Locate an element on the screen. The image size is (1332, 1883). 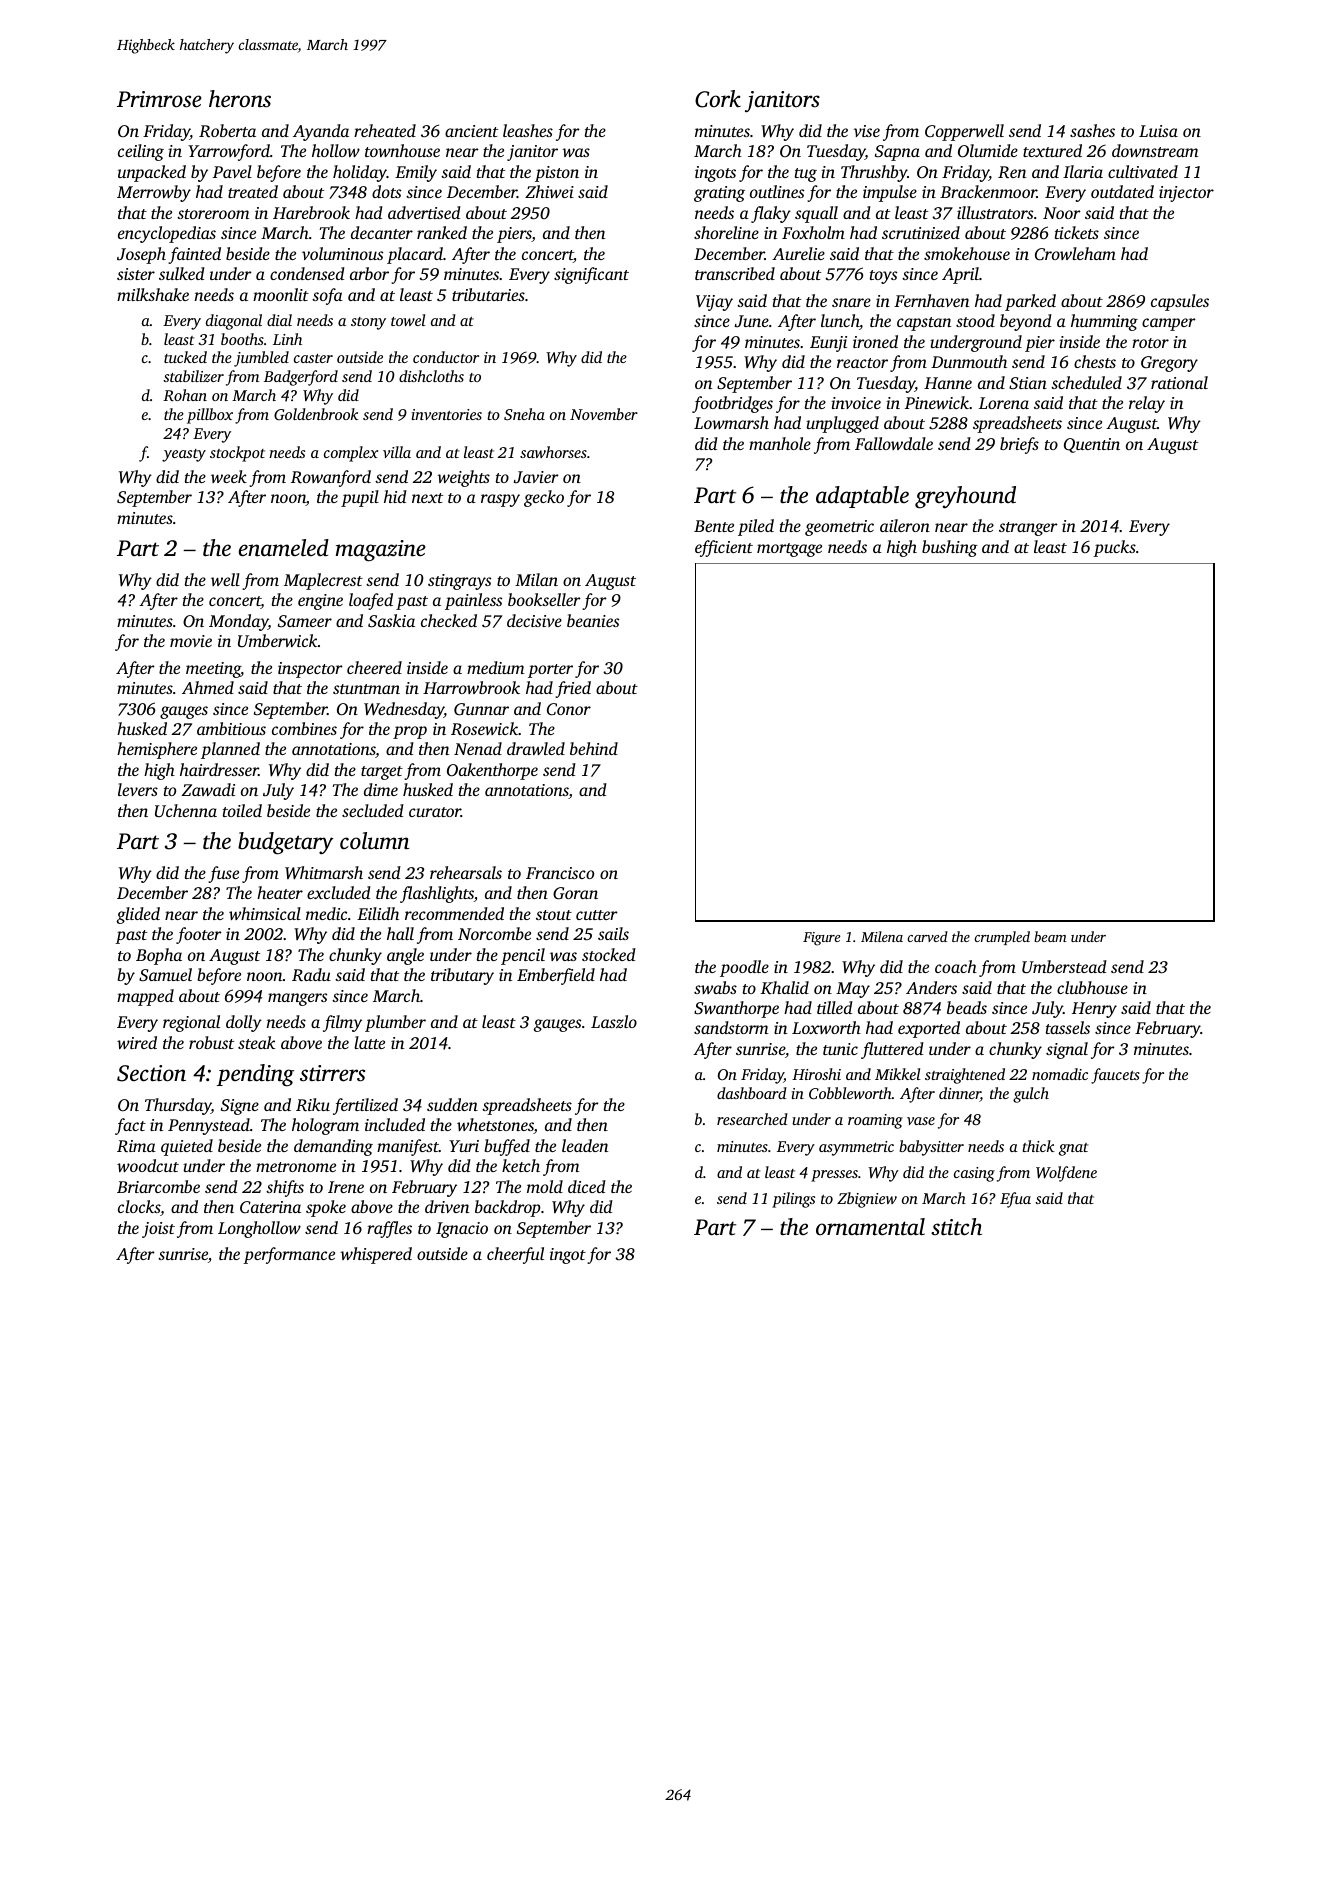
cheerful is located at coordinates (515, 1255).
